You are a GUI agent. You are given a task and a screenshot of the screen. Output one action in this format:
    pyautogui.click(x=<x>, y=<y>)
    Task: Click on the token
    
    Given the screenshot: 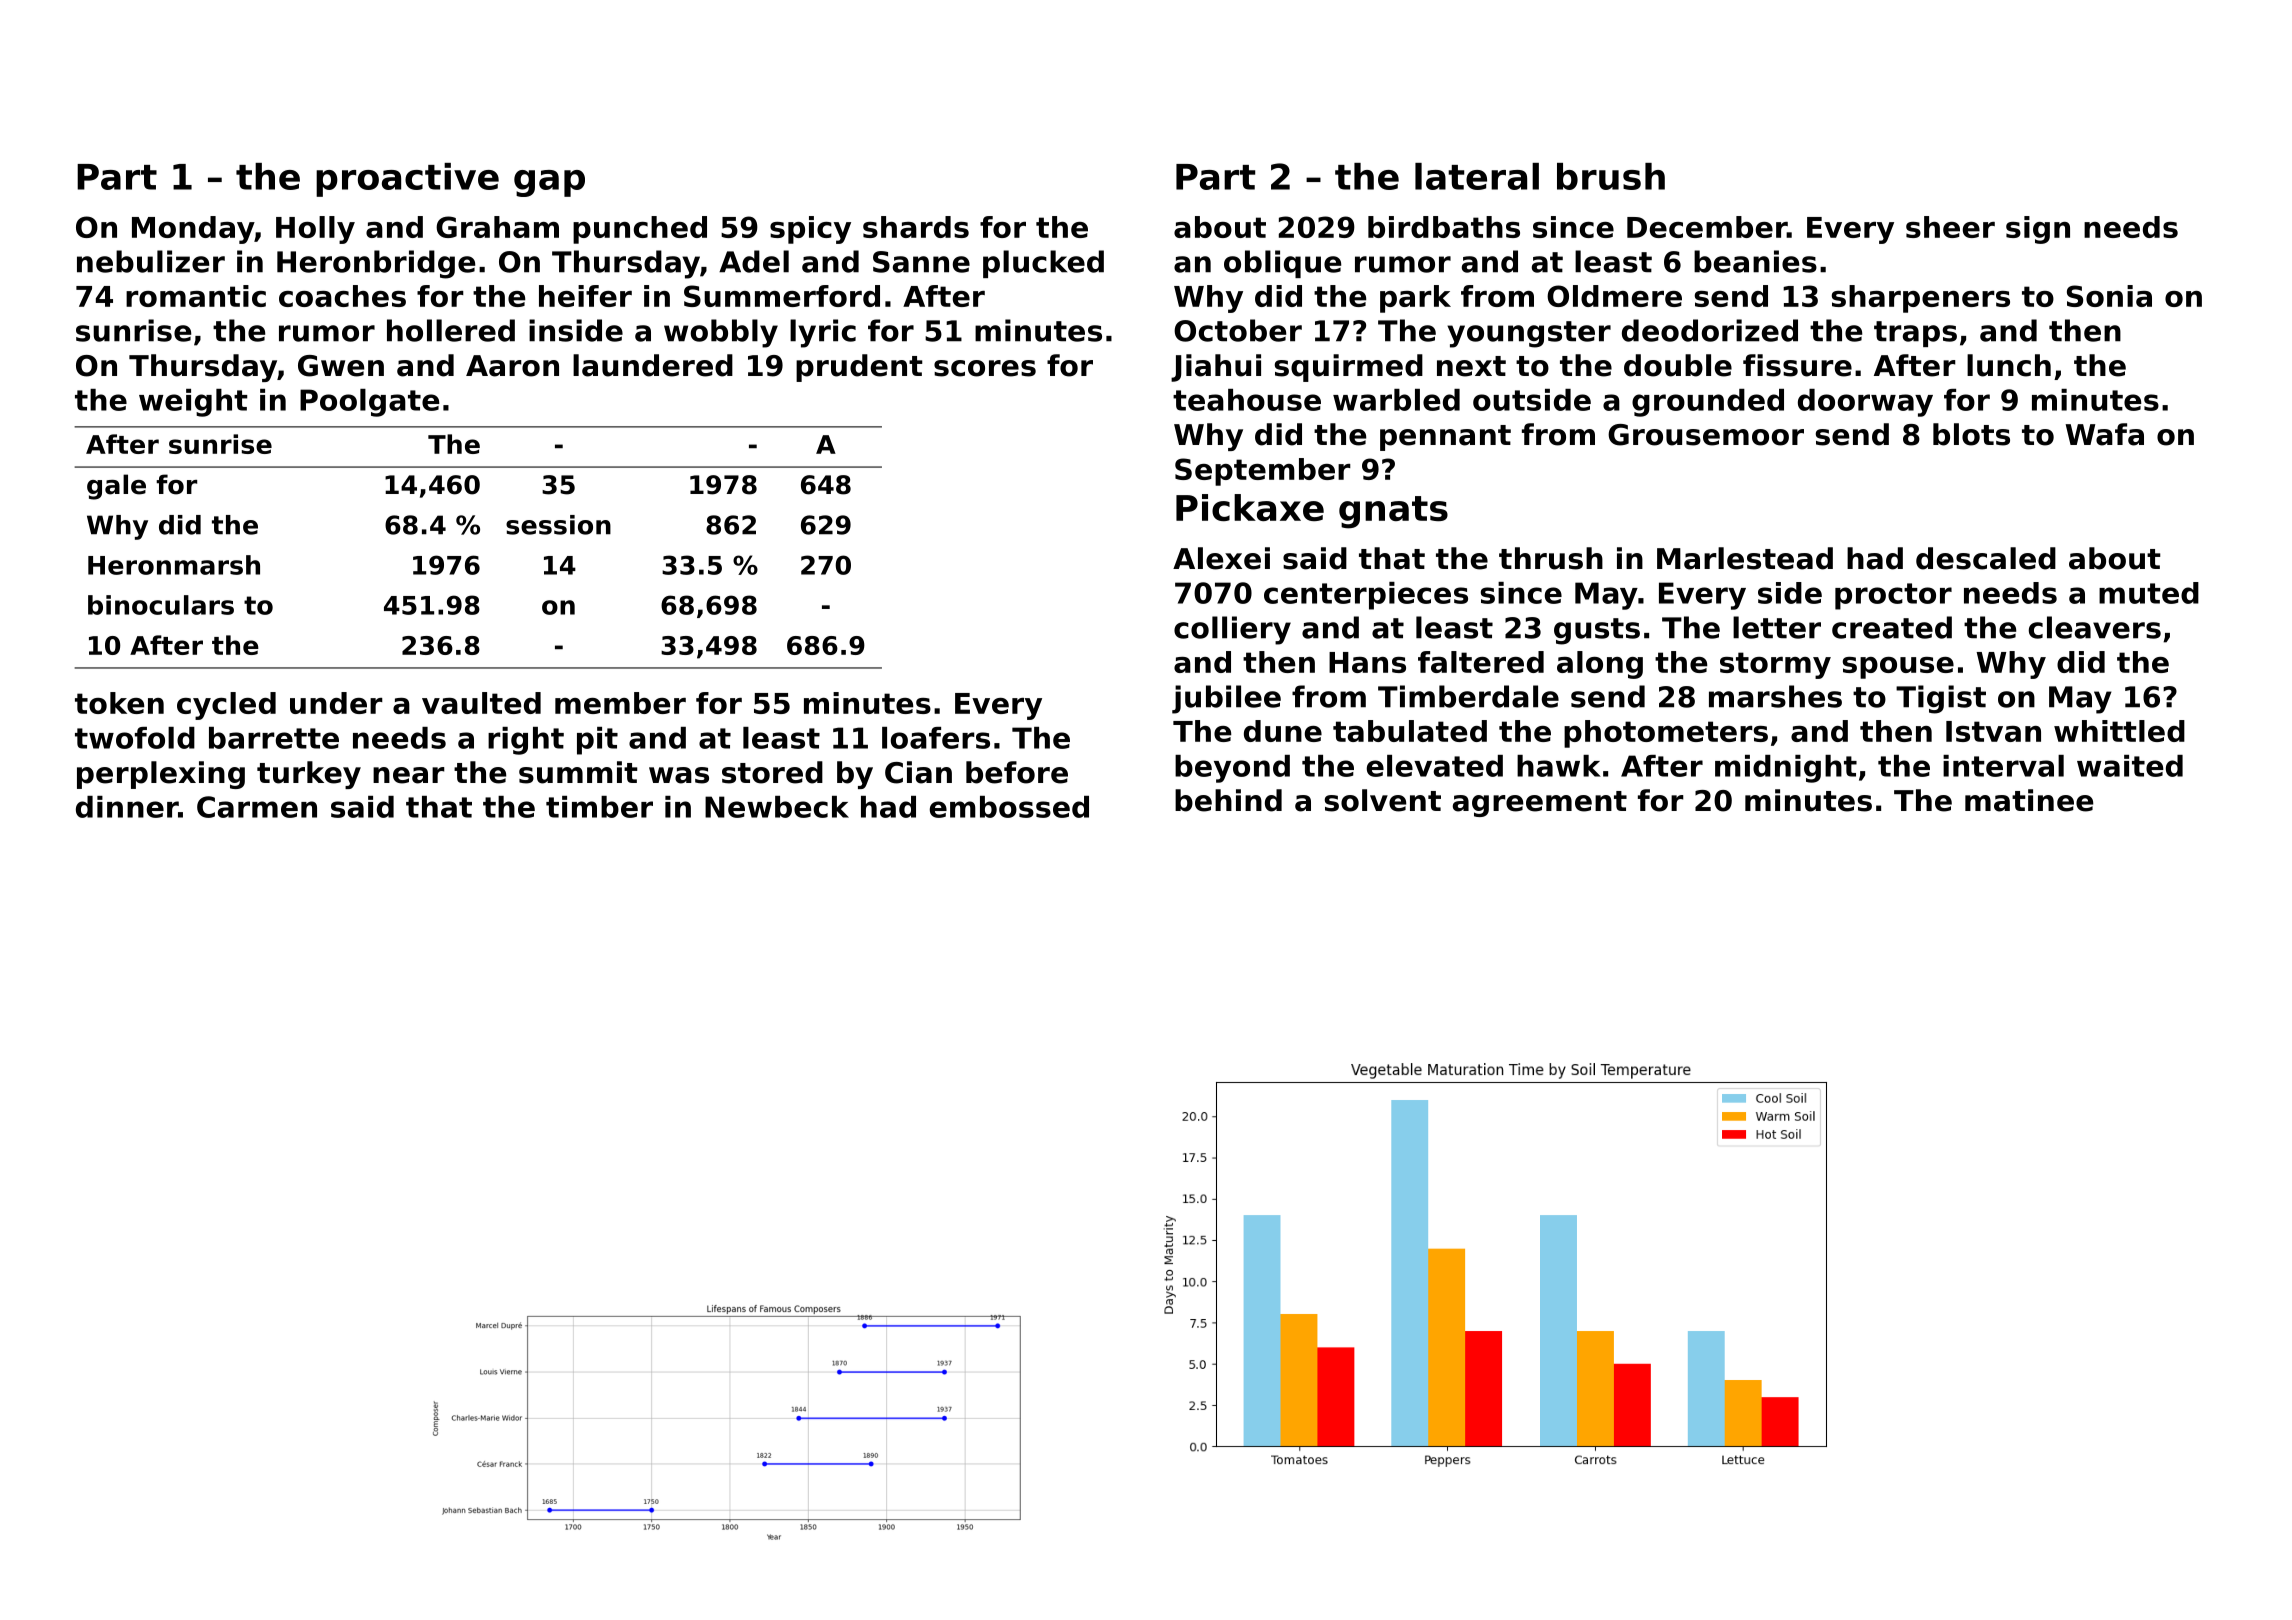 What is the action you would take?
    pyautogui.click(x=119, y=703)
